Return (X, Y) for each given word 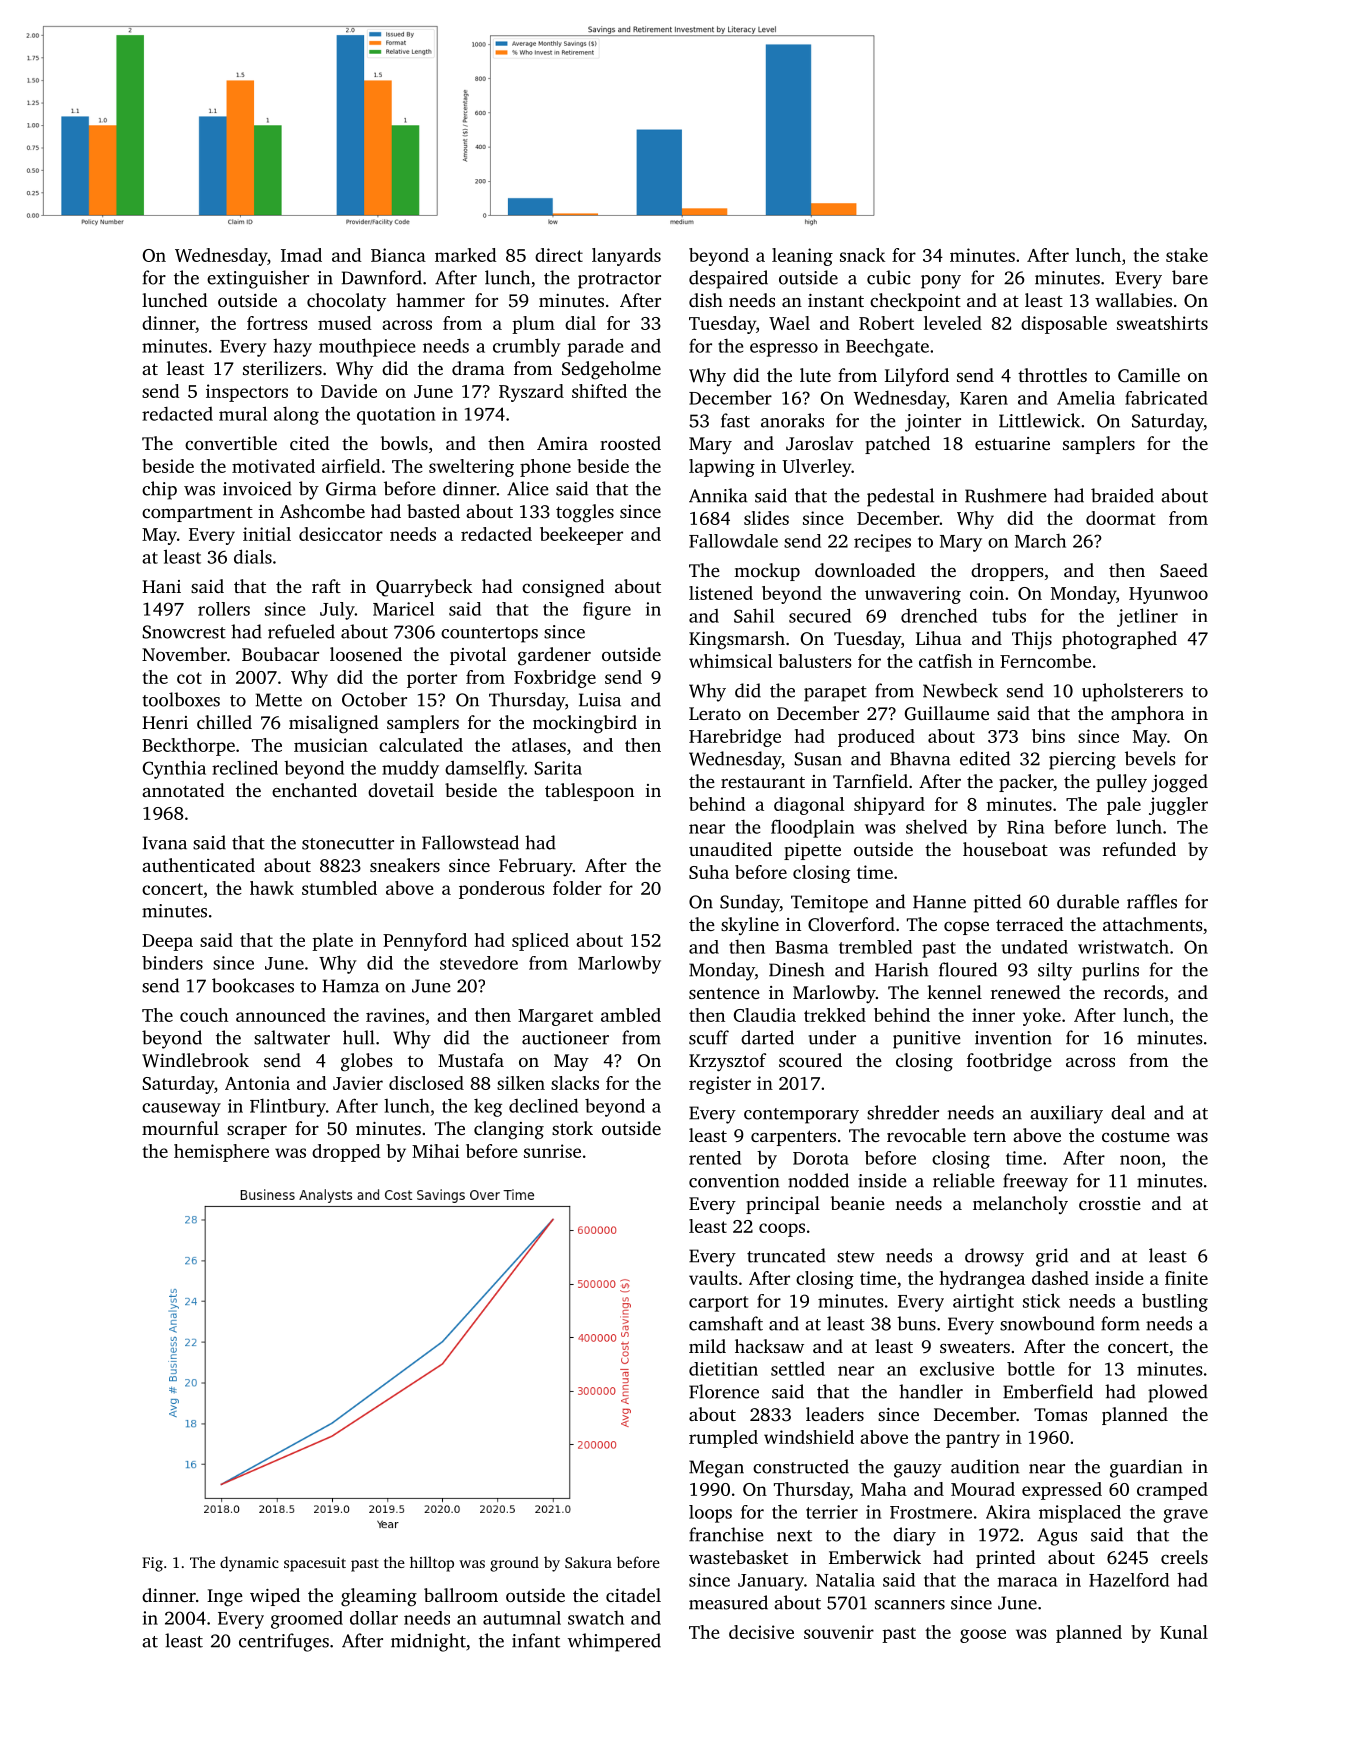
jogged (1179, 783)
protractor (619, 281)
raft (326, 586)
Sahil (754, 615)
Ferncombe (1045, 661)
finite (1186, 1278)
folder (577, 888)
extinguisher (258, 279)
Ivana (165, 843)
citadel (633, 1595)
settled (798, 1369)
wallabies (1133, 300)
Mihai (435, 1151)
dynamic (249, 1564)
